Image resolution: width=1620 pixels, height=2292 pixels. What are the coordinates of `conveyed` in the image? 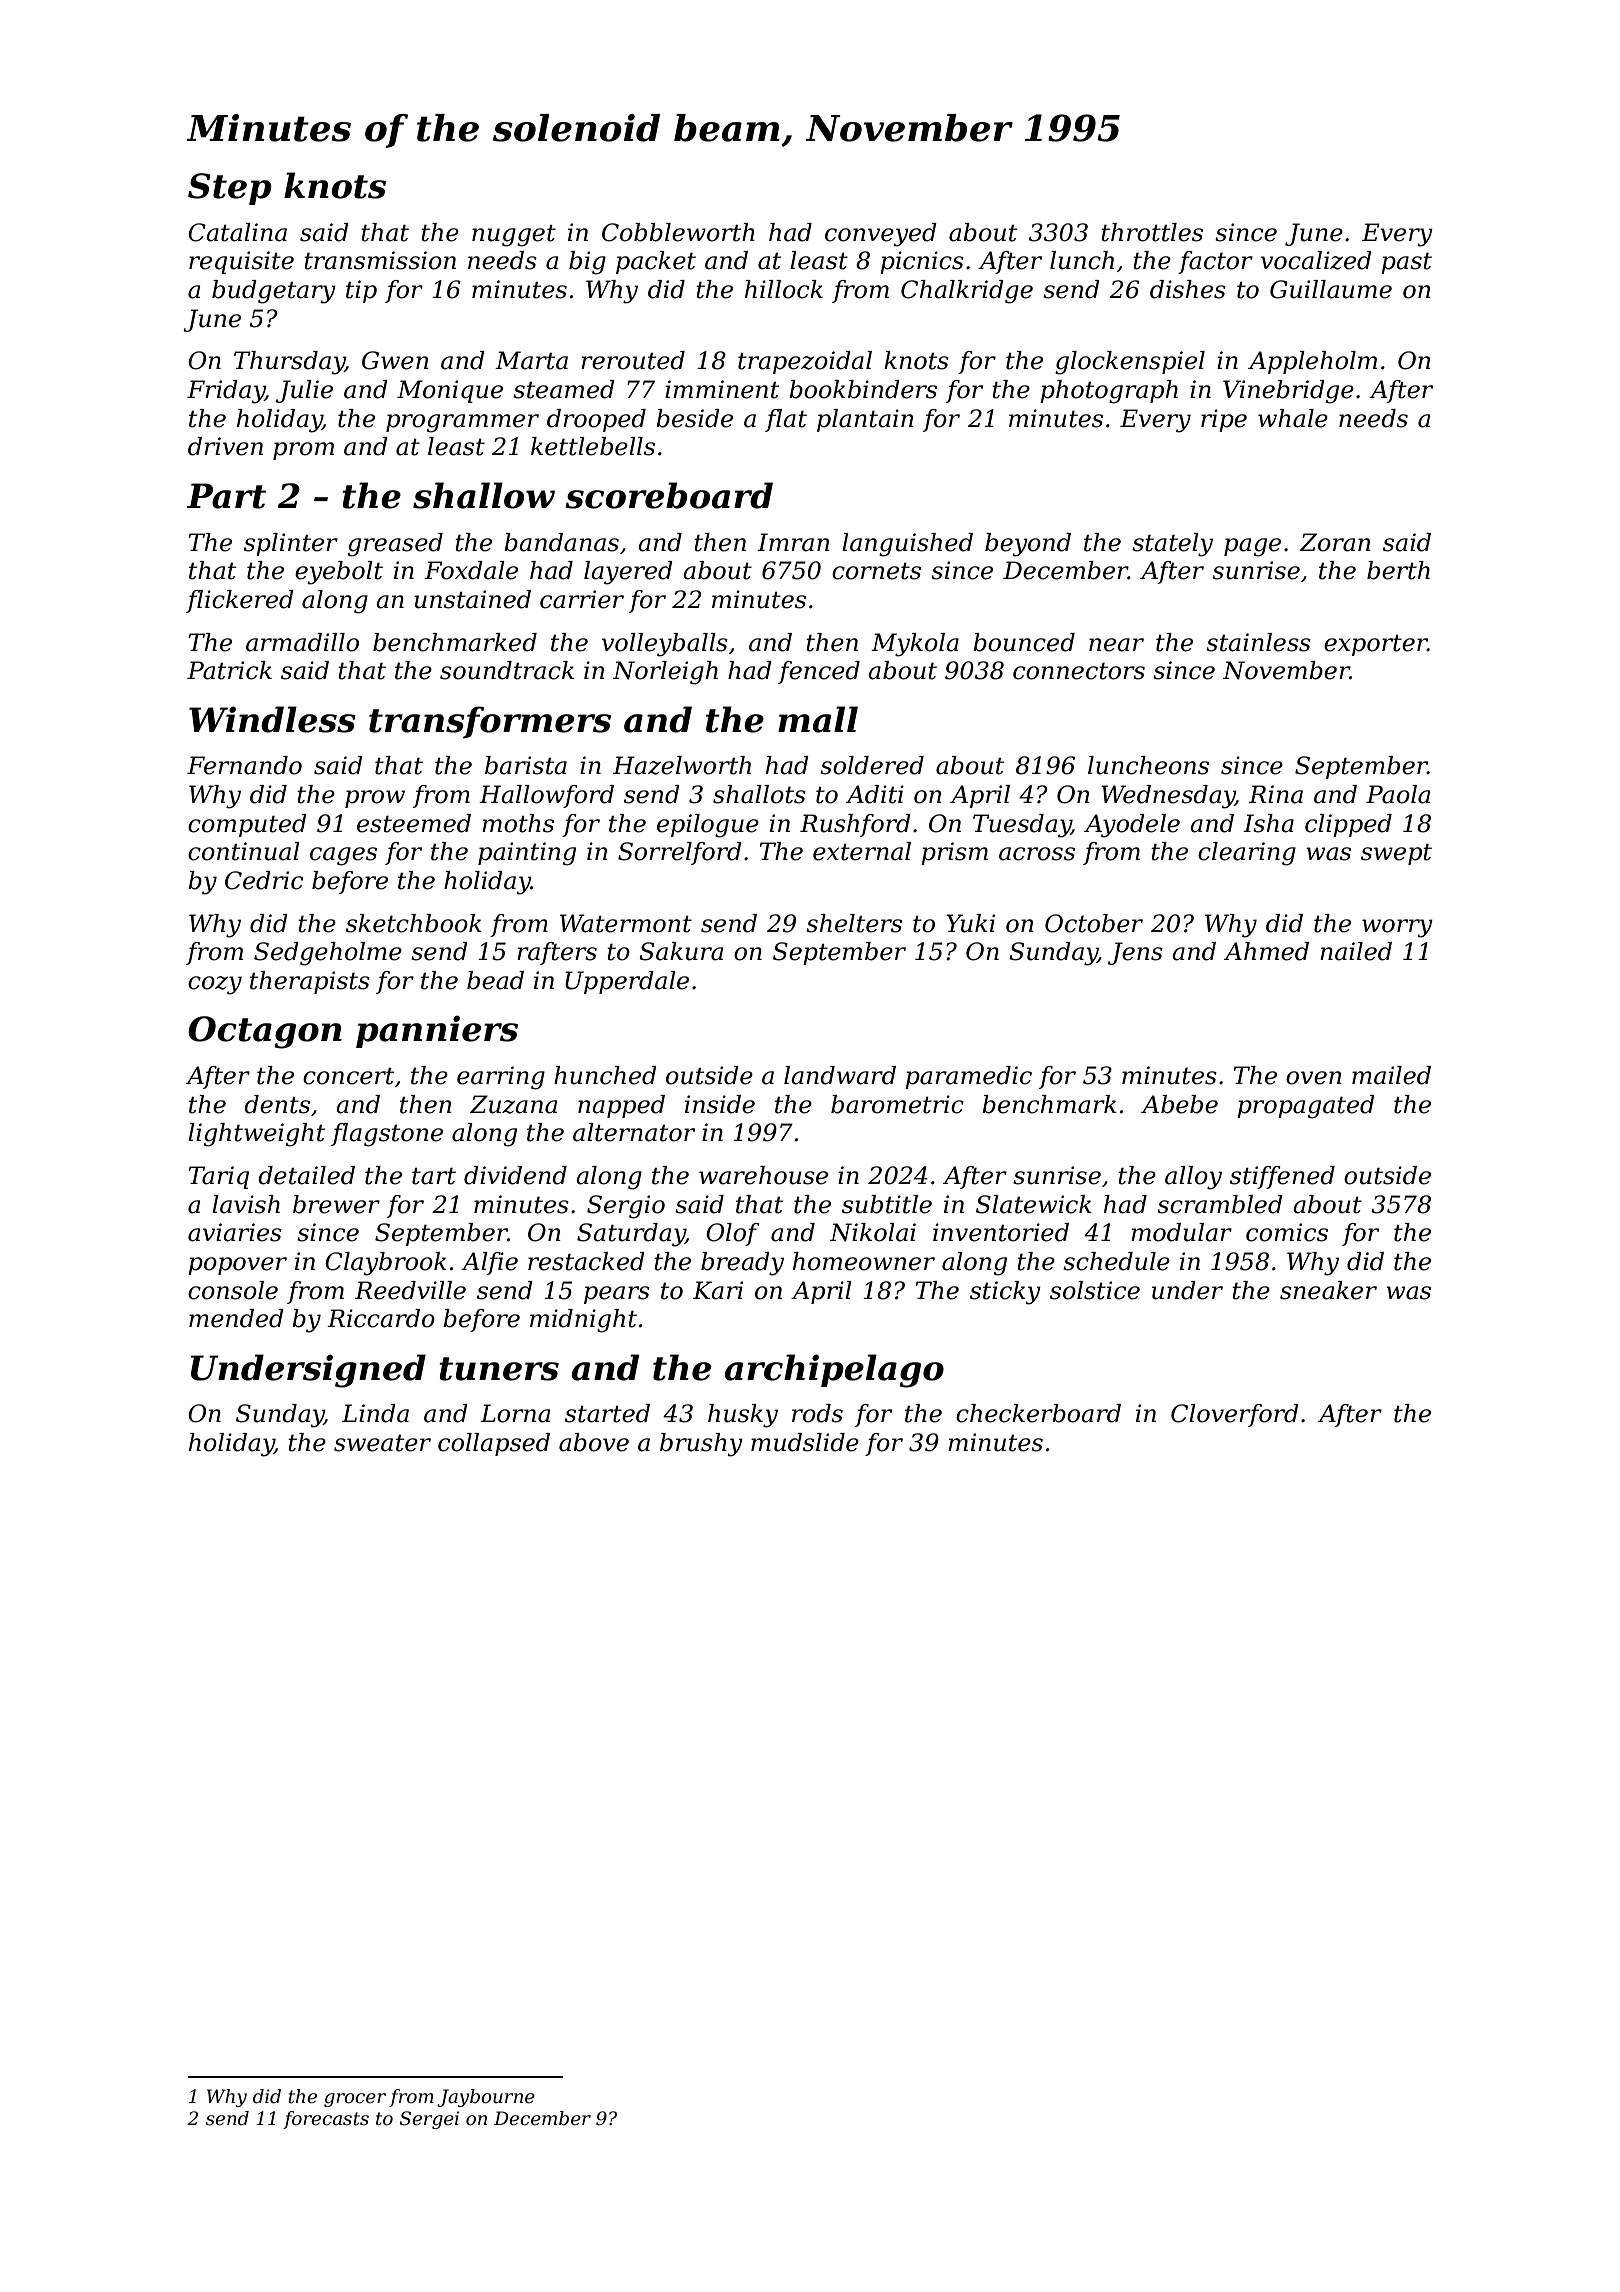 It's located at (881, 235).
